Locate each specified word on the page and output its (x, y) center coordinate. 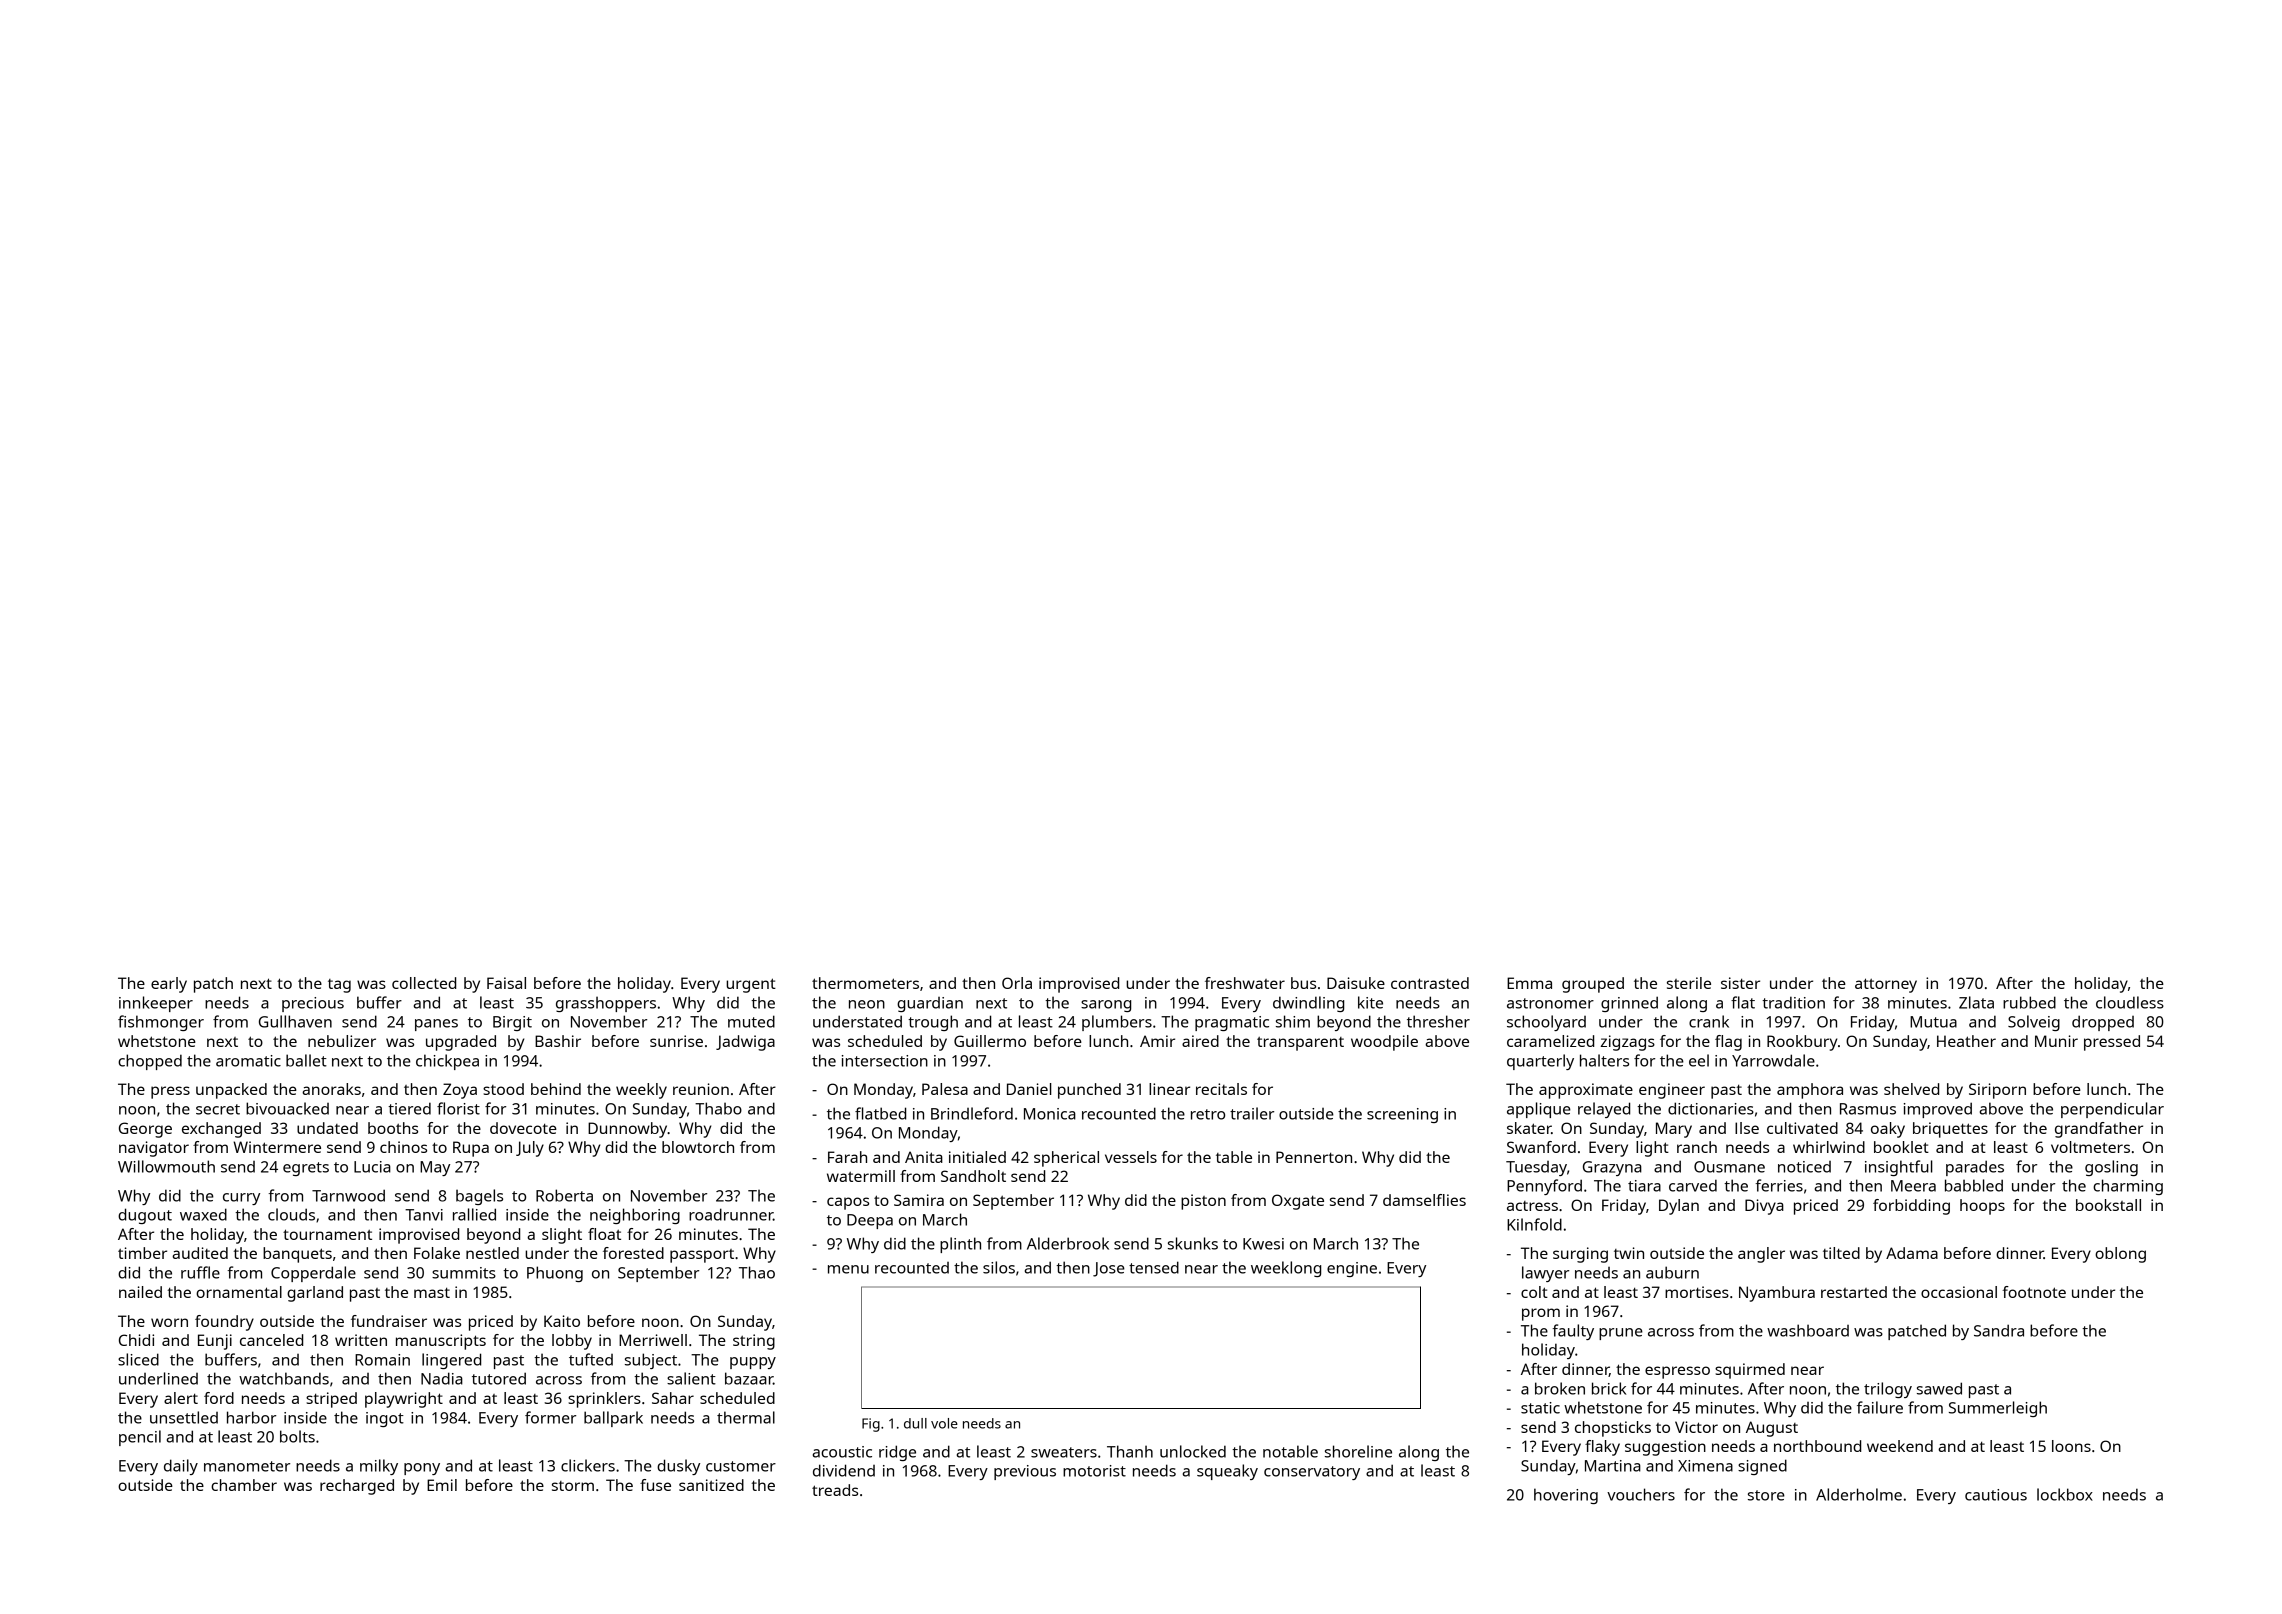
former (550, 1417)
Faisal (506, 983)
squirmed (1750, 1371)
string (754, 1342)
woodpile (1384, 1043)
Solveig (2034, 1023)
